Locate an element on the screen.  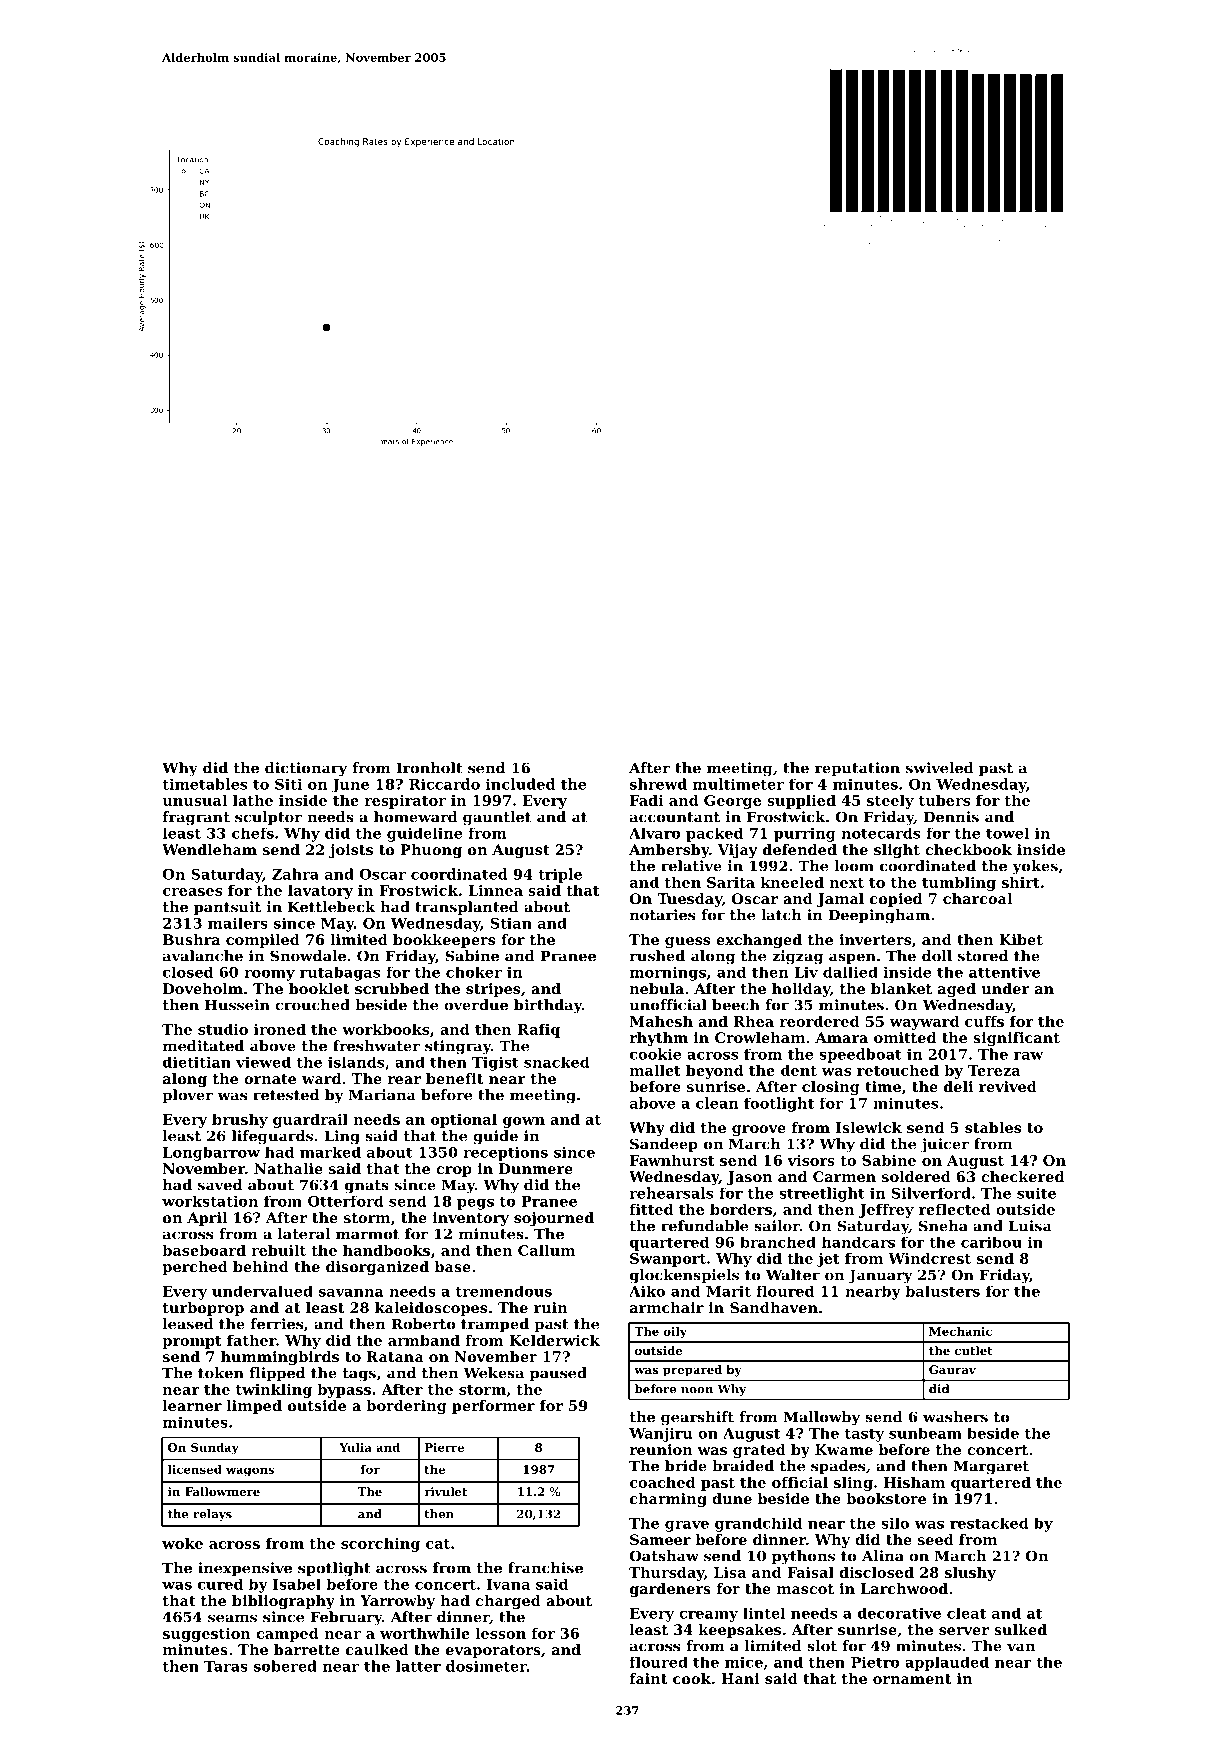
caulked is located at coordinates (377, 1649).
